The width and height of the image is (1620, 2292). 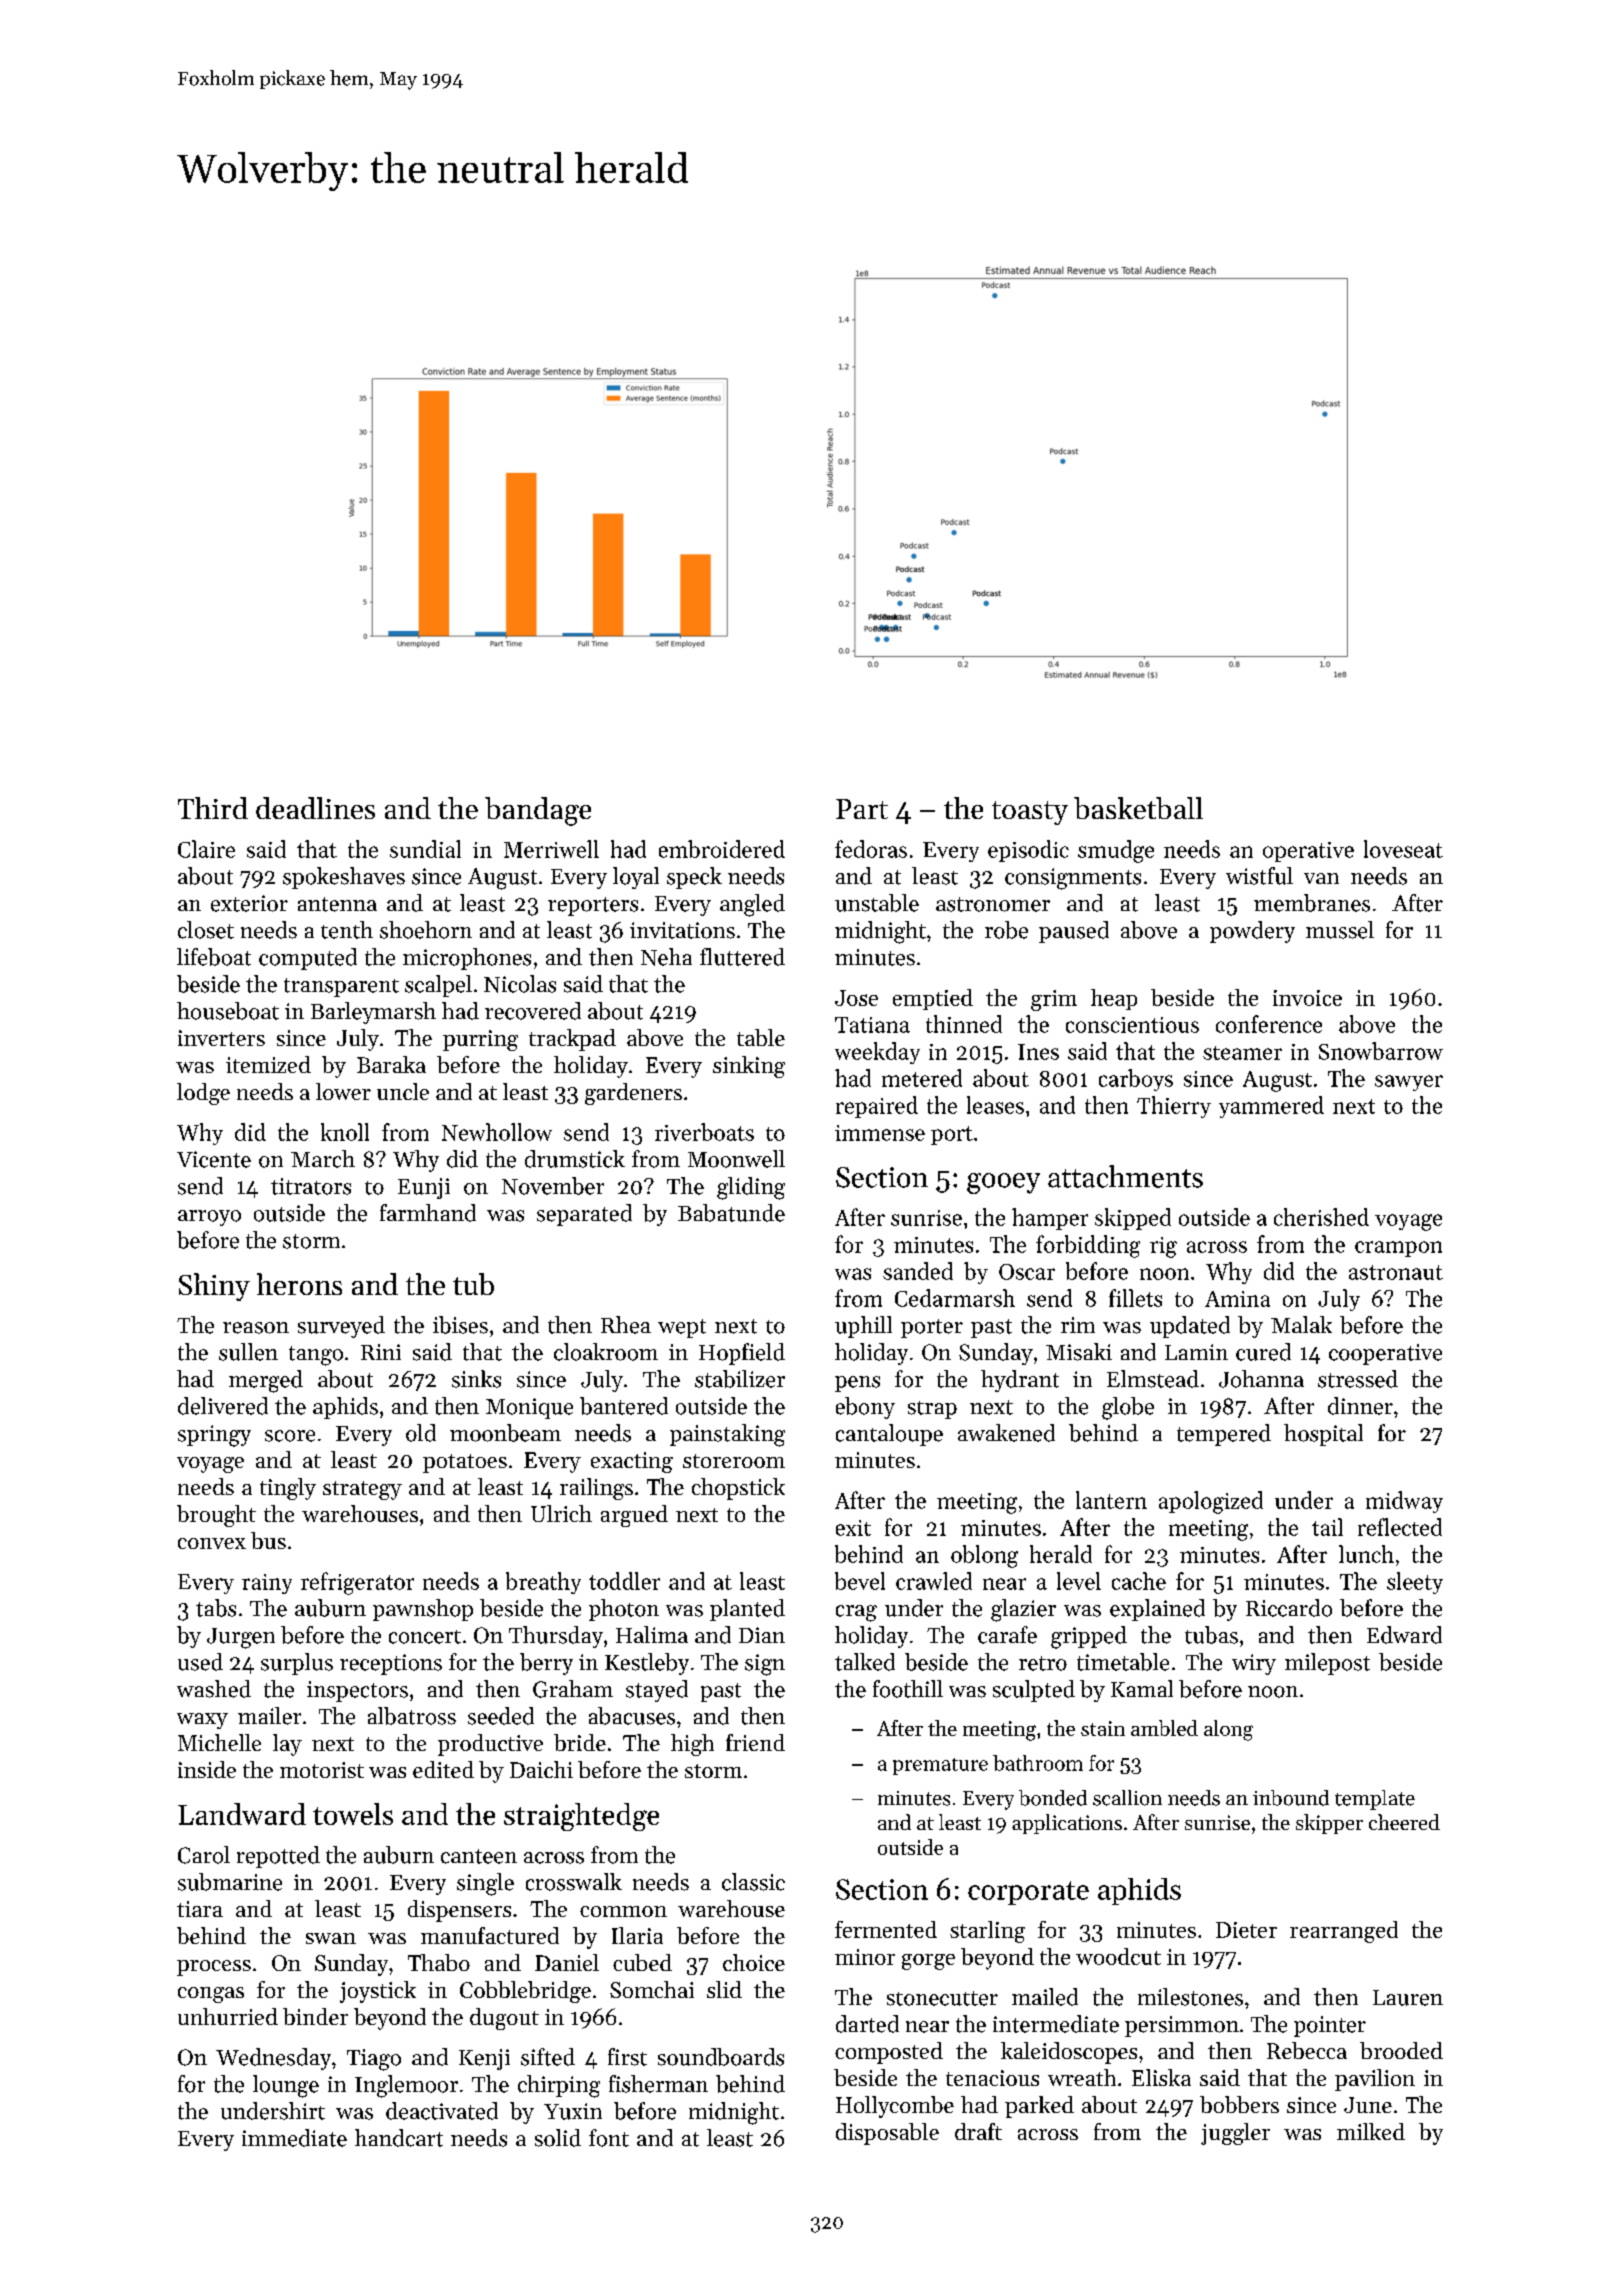 What do you see at coordinates (1409, 1083) in the image?
I see `sawyer` at bounding box center [1409, 1083].
